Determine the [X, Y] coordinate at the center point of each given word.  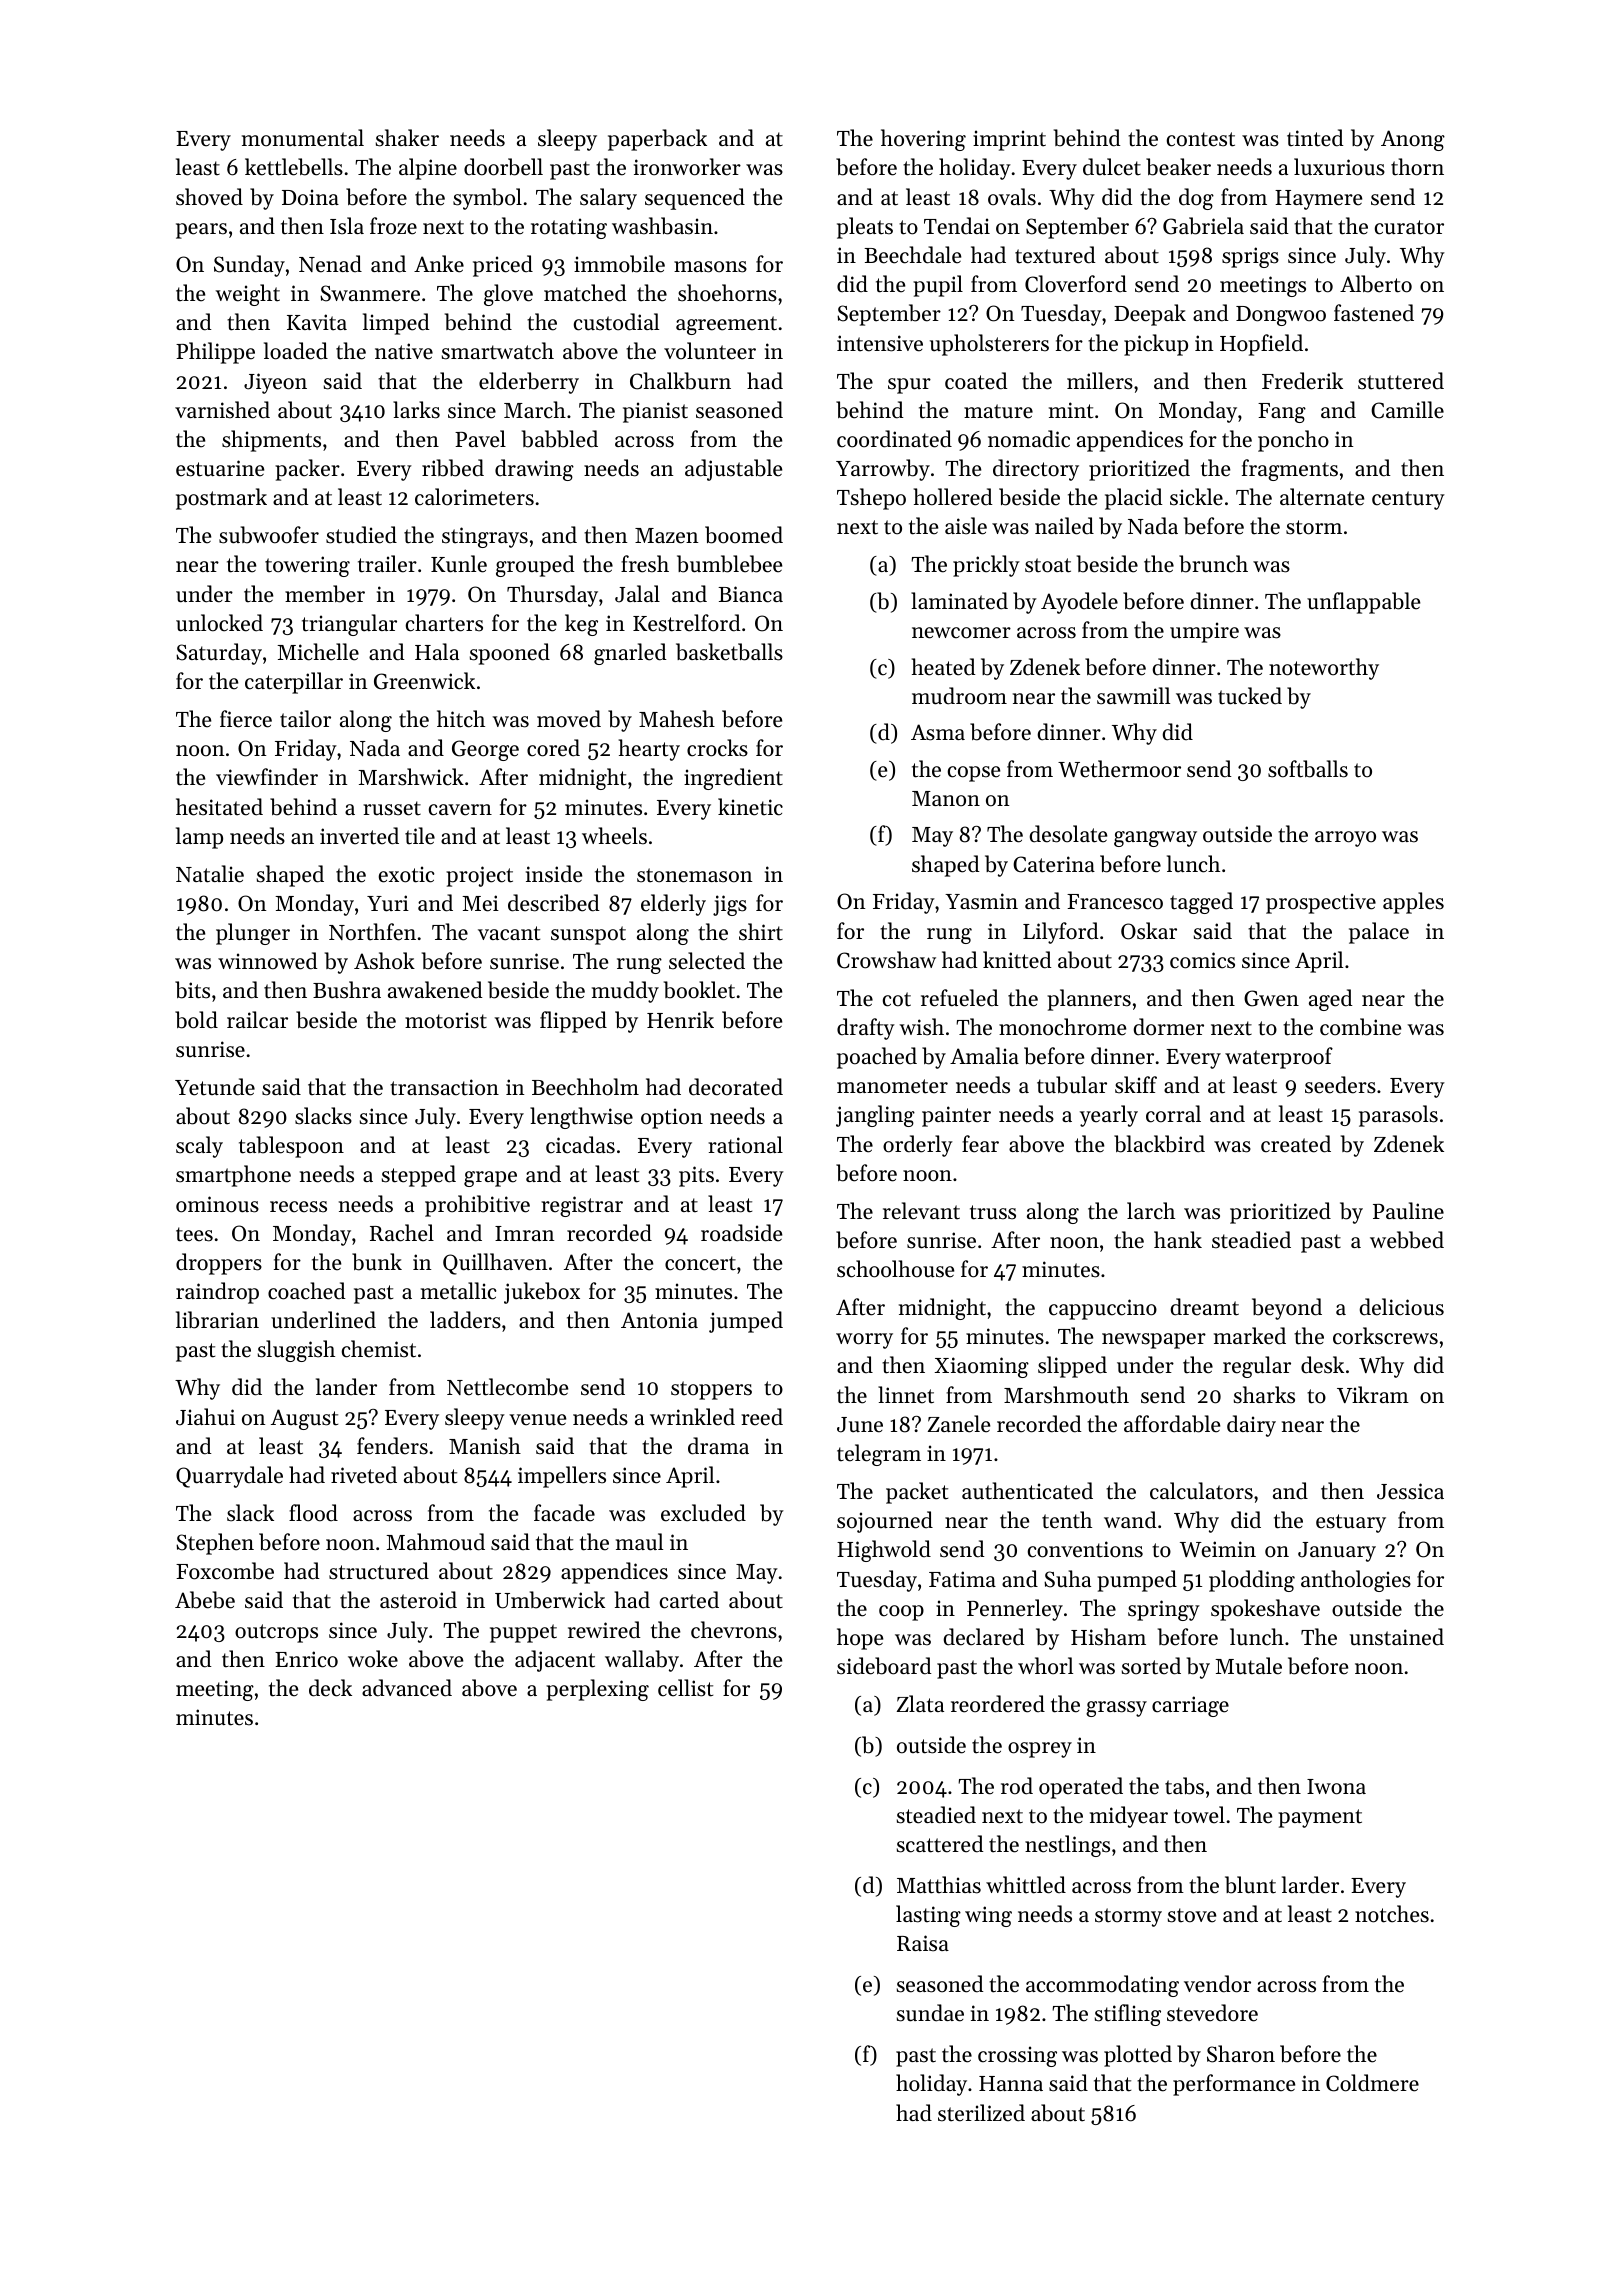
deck [330, 1688]
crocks [717, 748]
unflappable [1363, 603]
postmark [221, 499]
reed [762, 1417]
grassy [1116, 1709]
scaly [199, 1147]
